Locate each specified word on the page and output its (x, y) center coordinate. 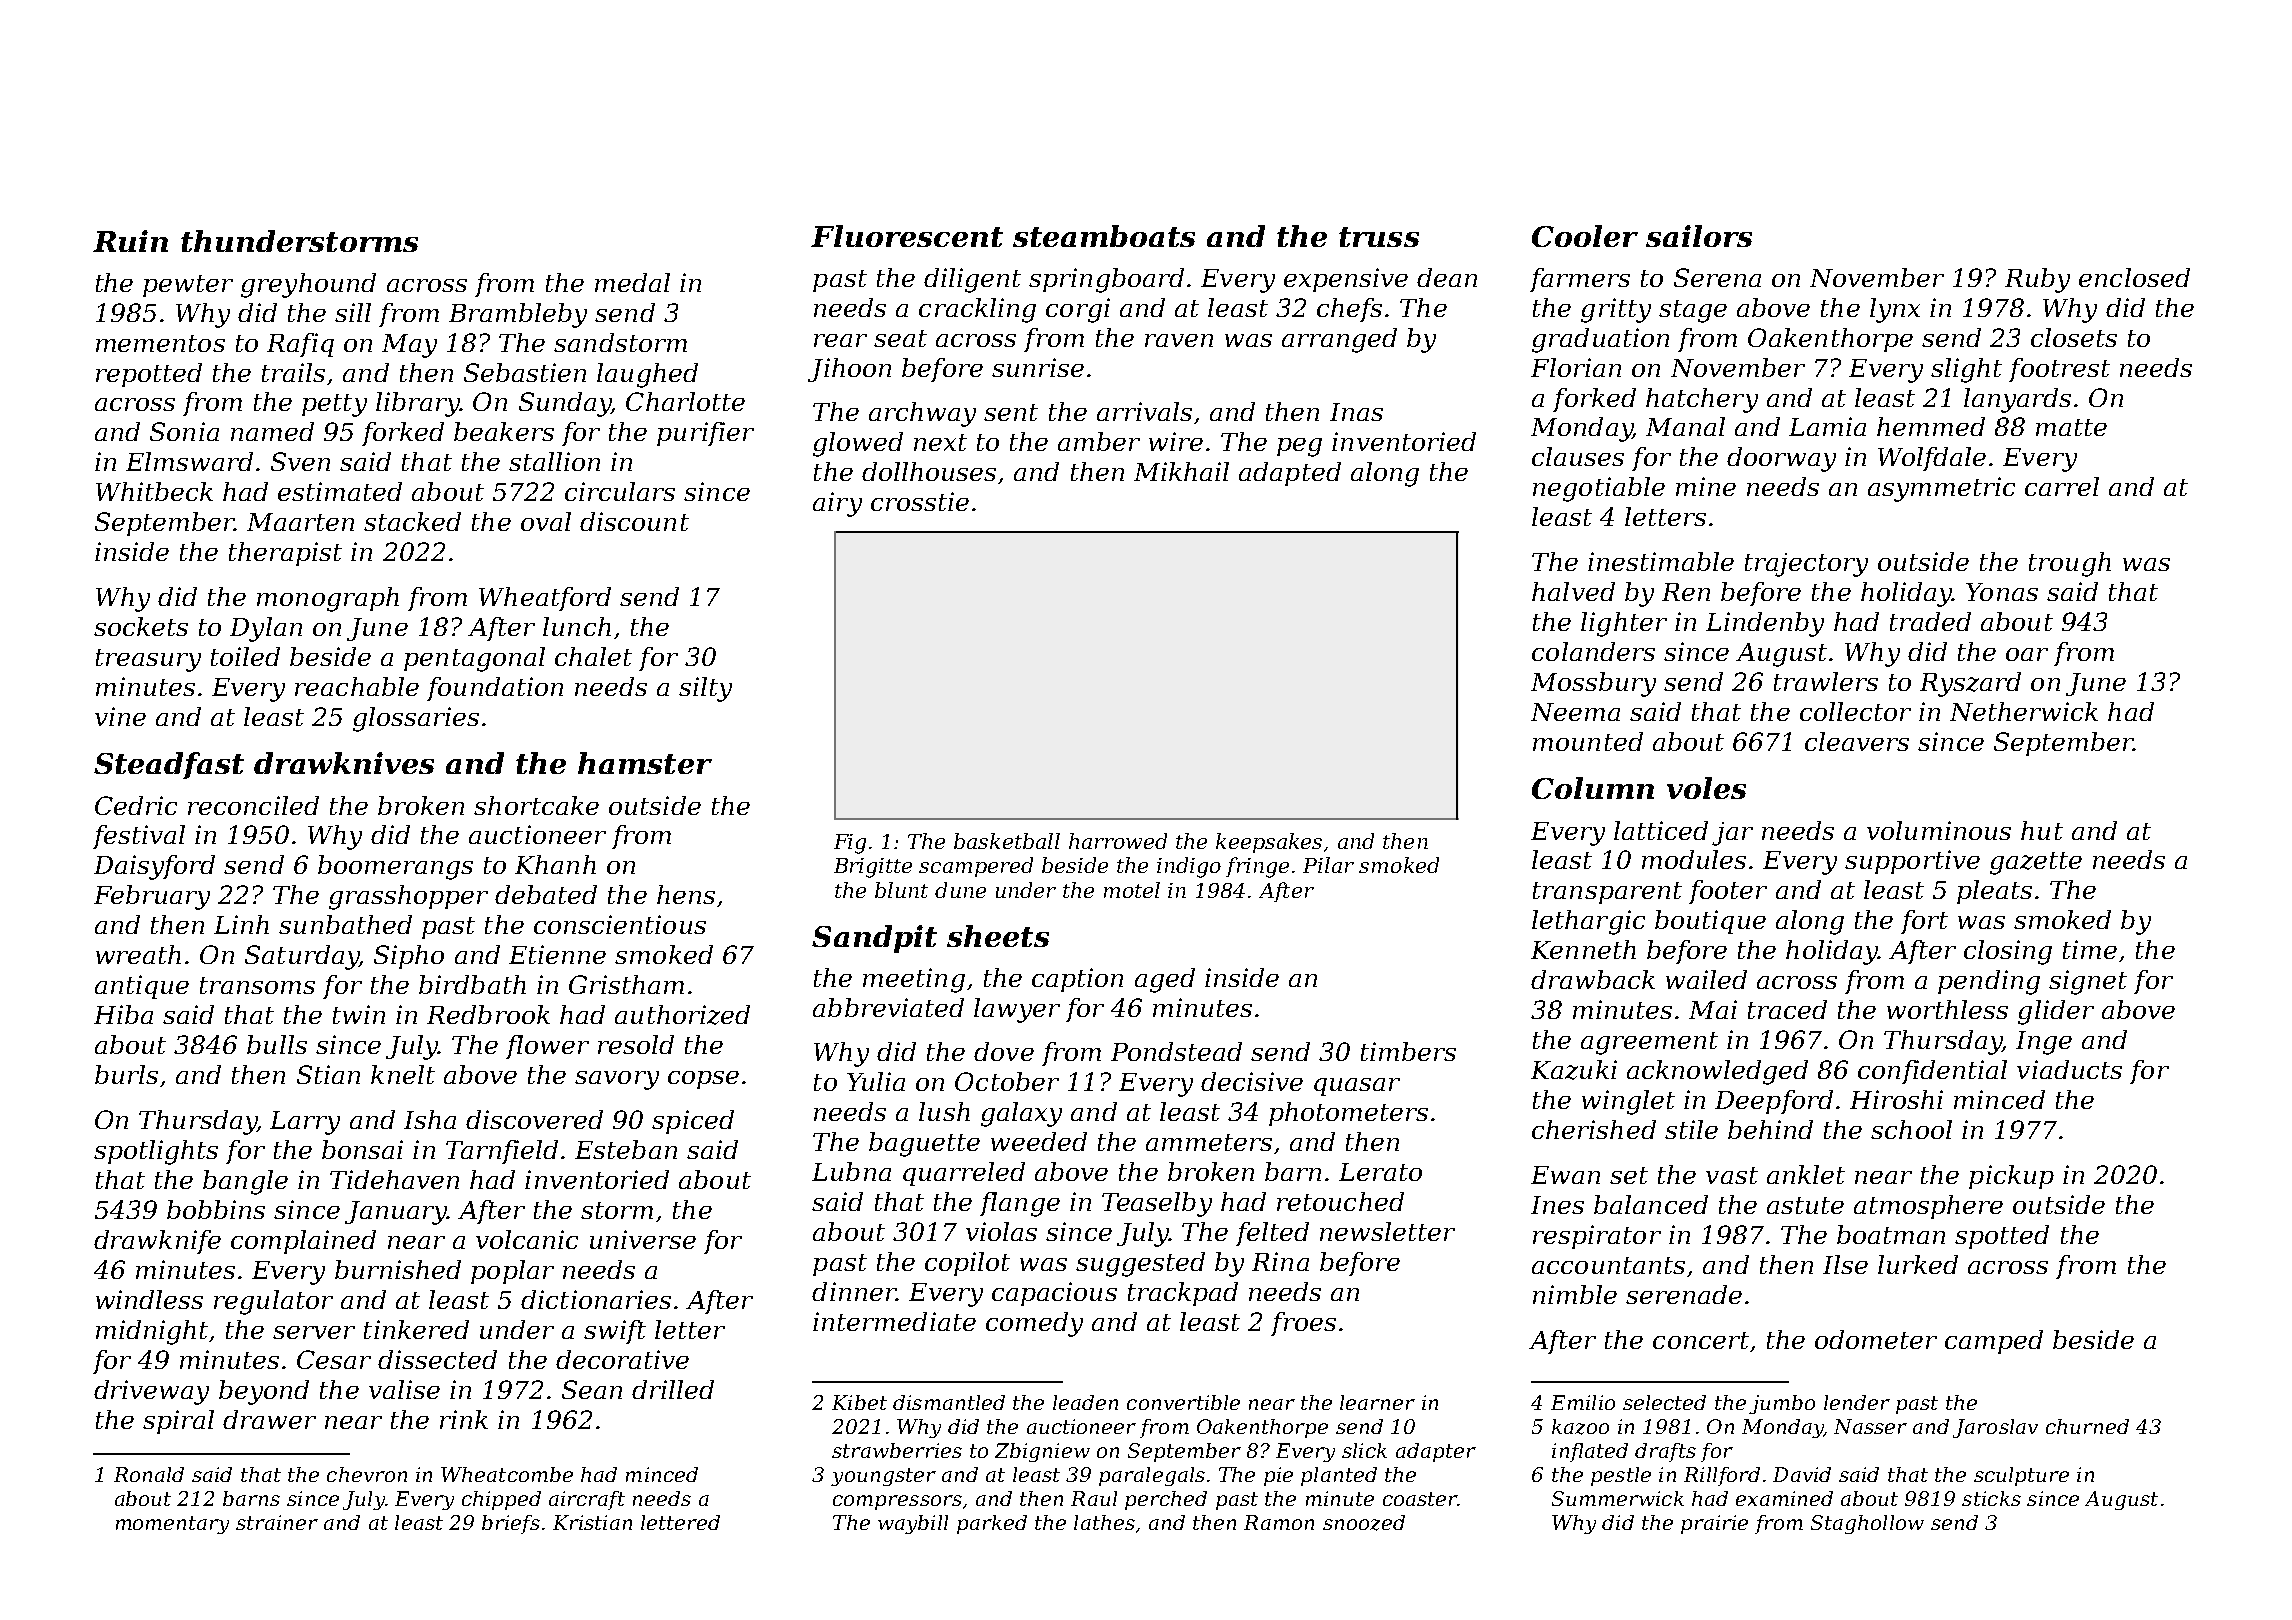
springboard (1106, 280)
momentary (172, 1525)
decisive (1252, 1081)
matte (2071, 427)
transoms (257, 985)
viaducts (2069, 1069)
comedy (1034, 1324)
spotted (2002, 1237)
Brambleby (518, 315)
